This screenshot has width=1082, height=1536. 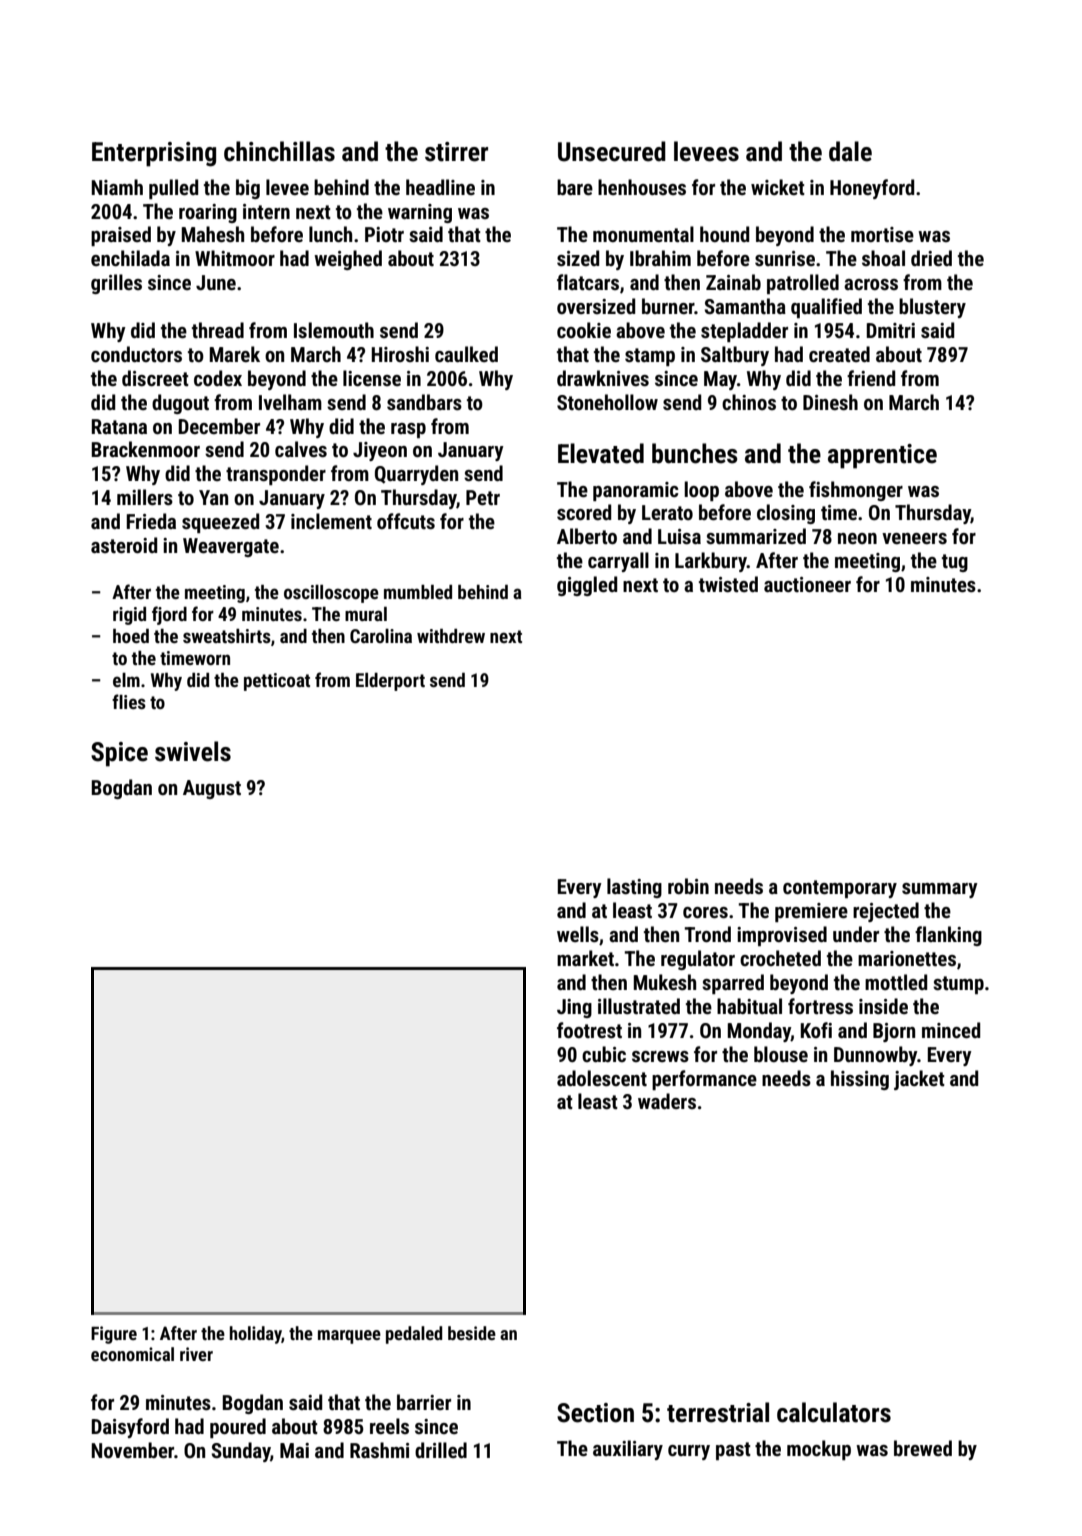 I want to click on inside, so click(x=883, y=1006).
